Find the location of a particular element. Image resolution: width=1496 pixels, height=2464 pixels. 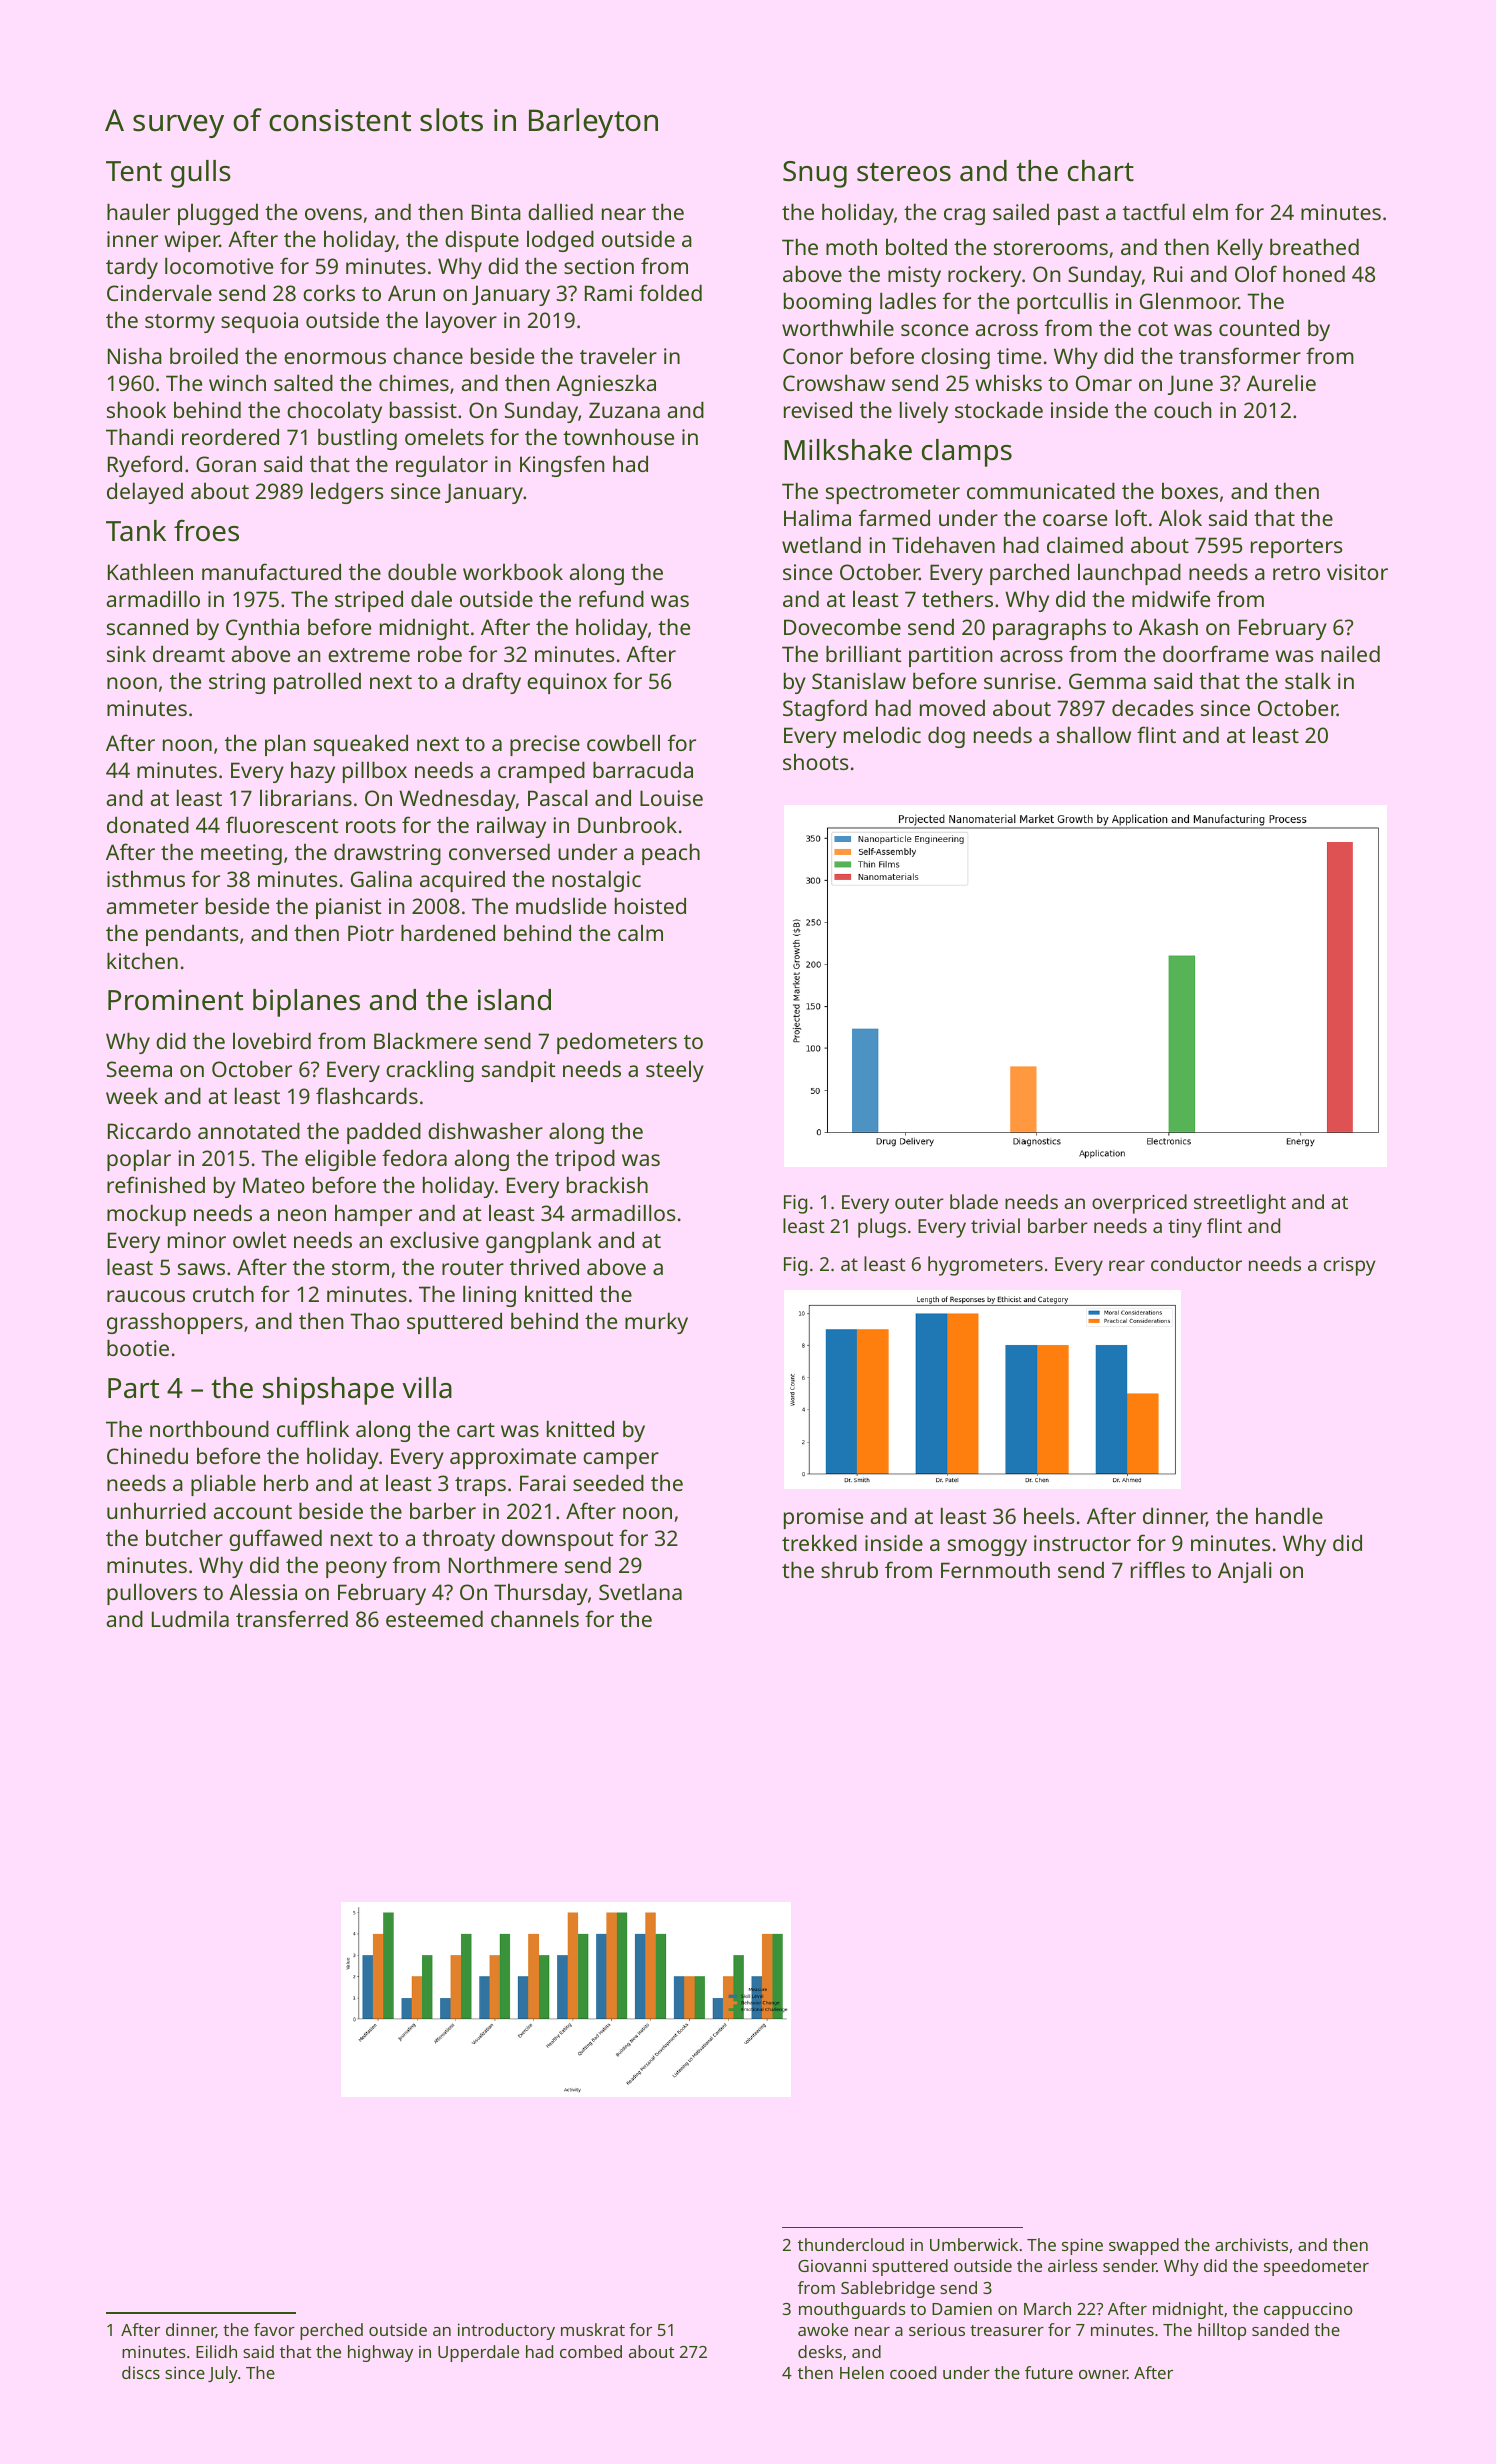

Anjali is located at coordinates (1245, 1572).
